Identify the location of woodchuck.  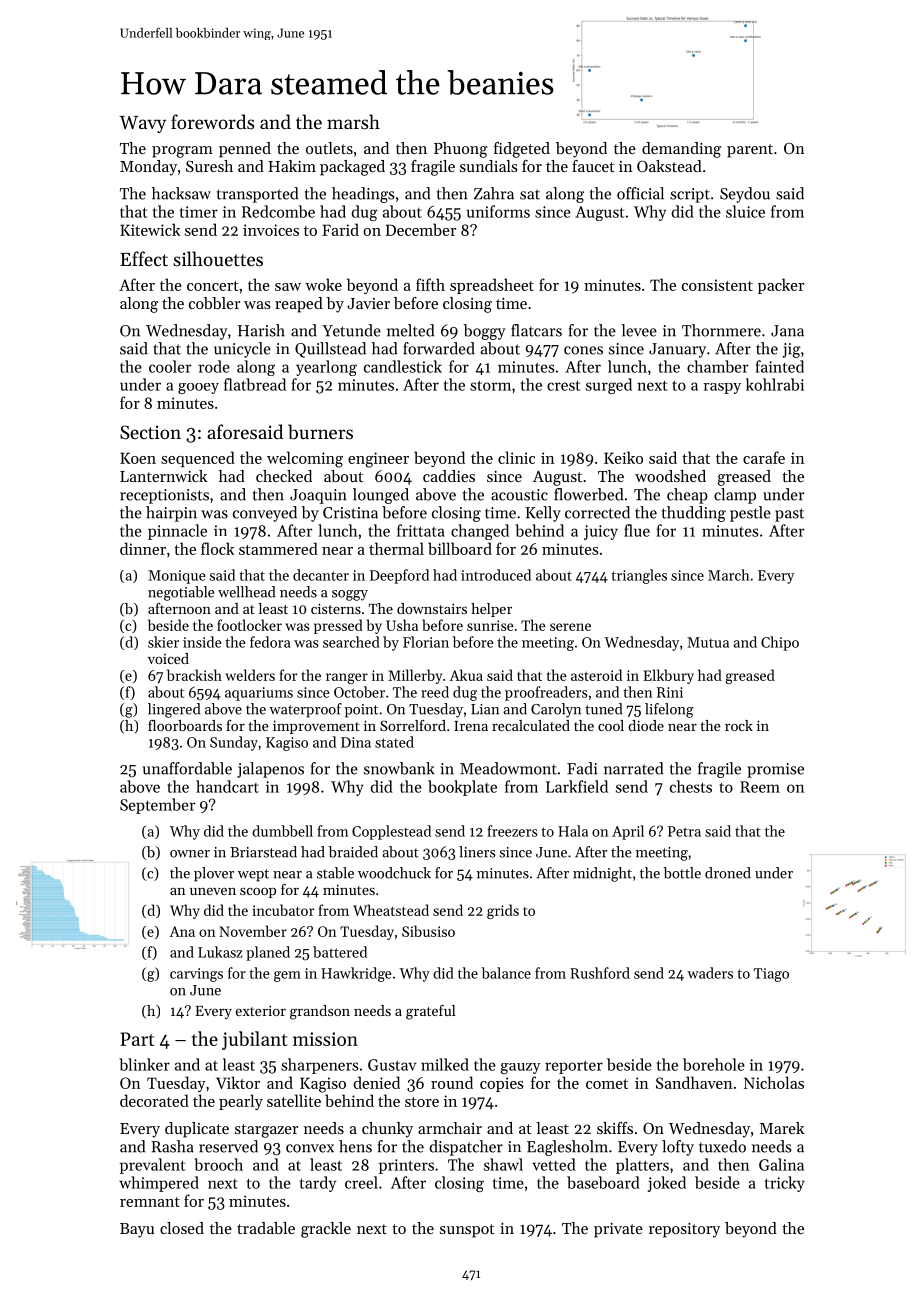
(394, 873).
